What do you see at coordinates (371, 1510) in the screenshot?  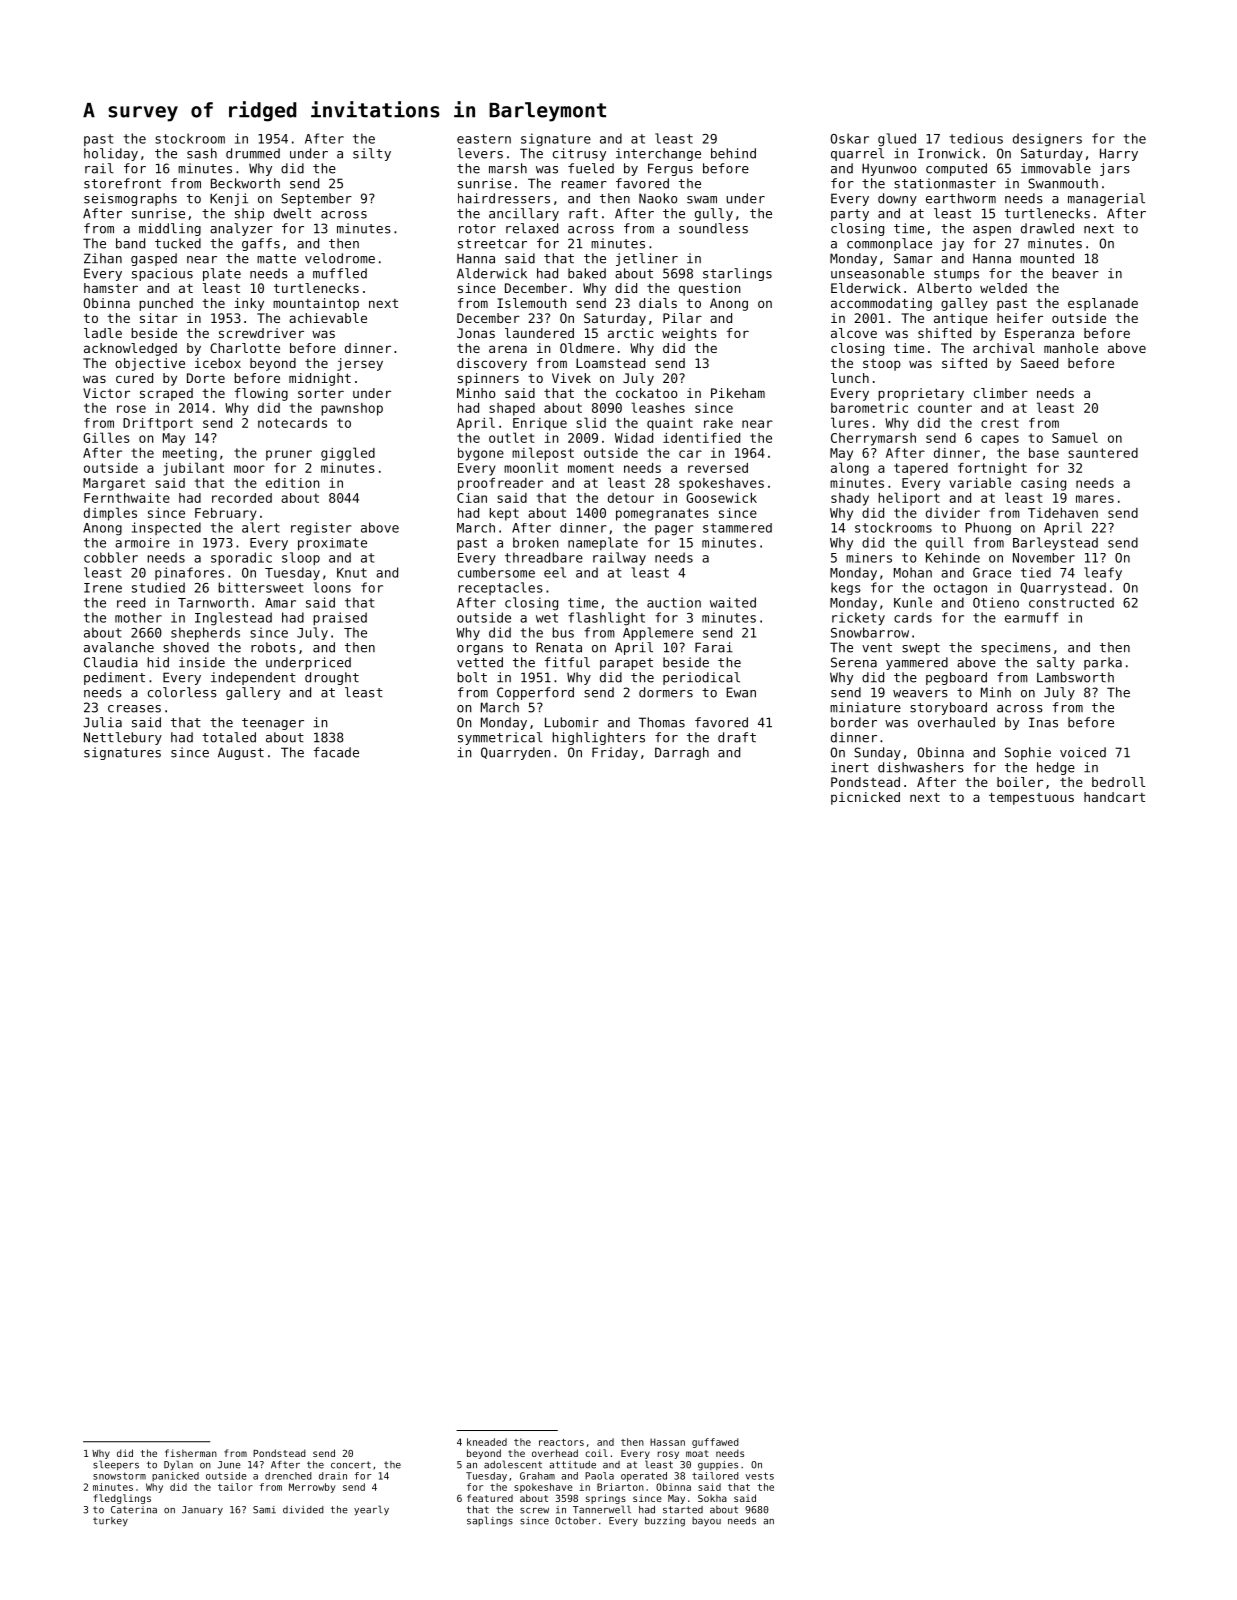 I see `yearly` at bounding box center [371, 1510].
